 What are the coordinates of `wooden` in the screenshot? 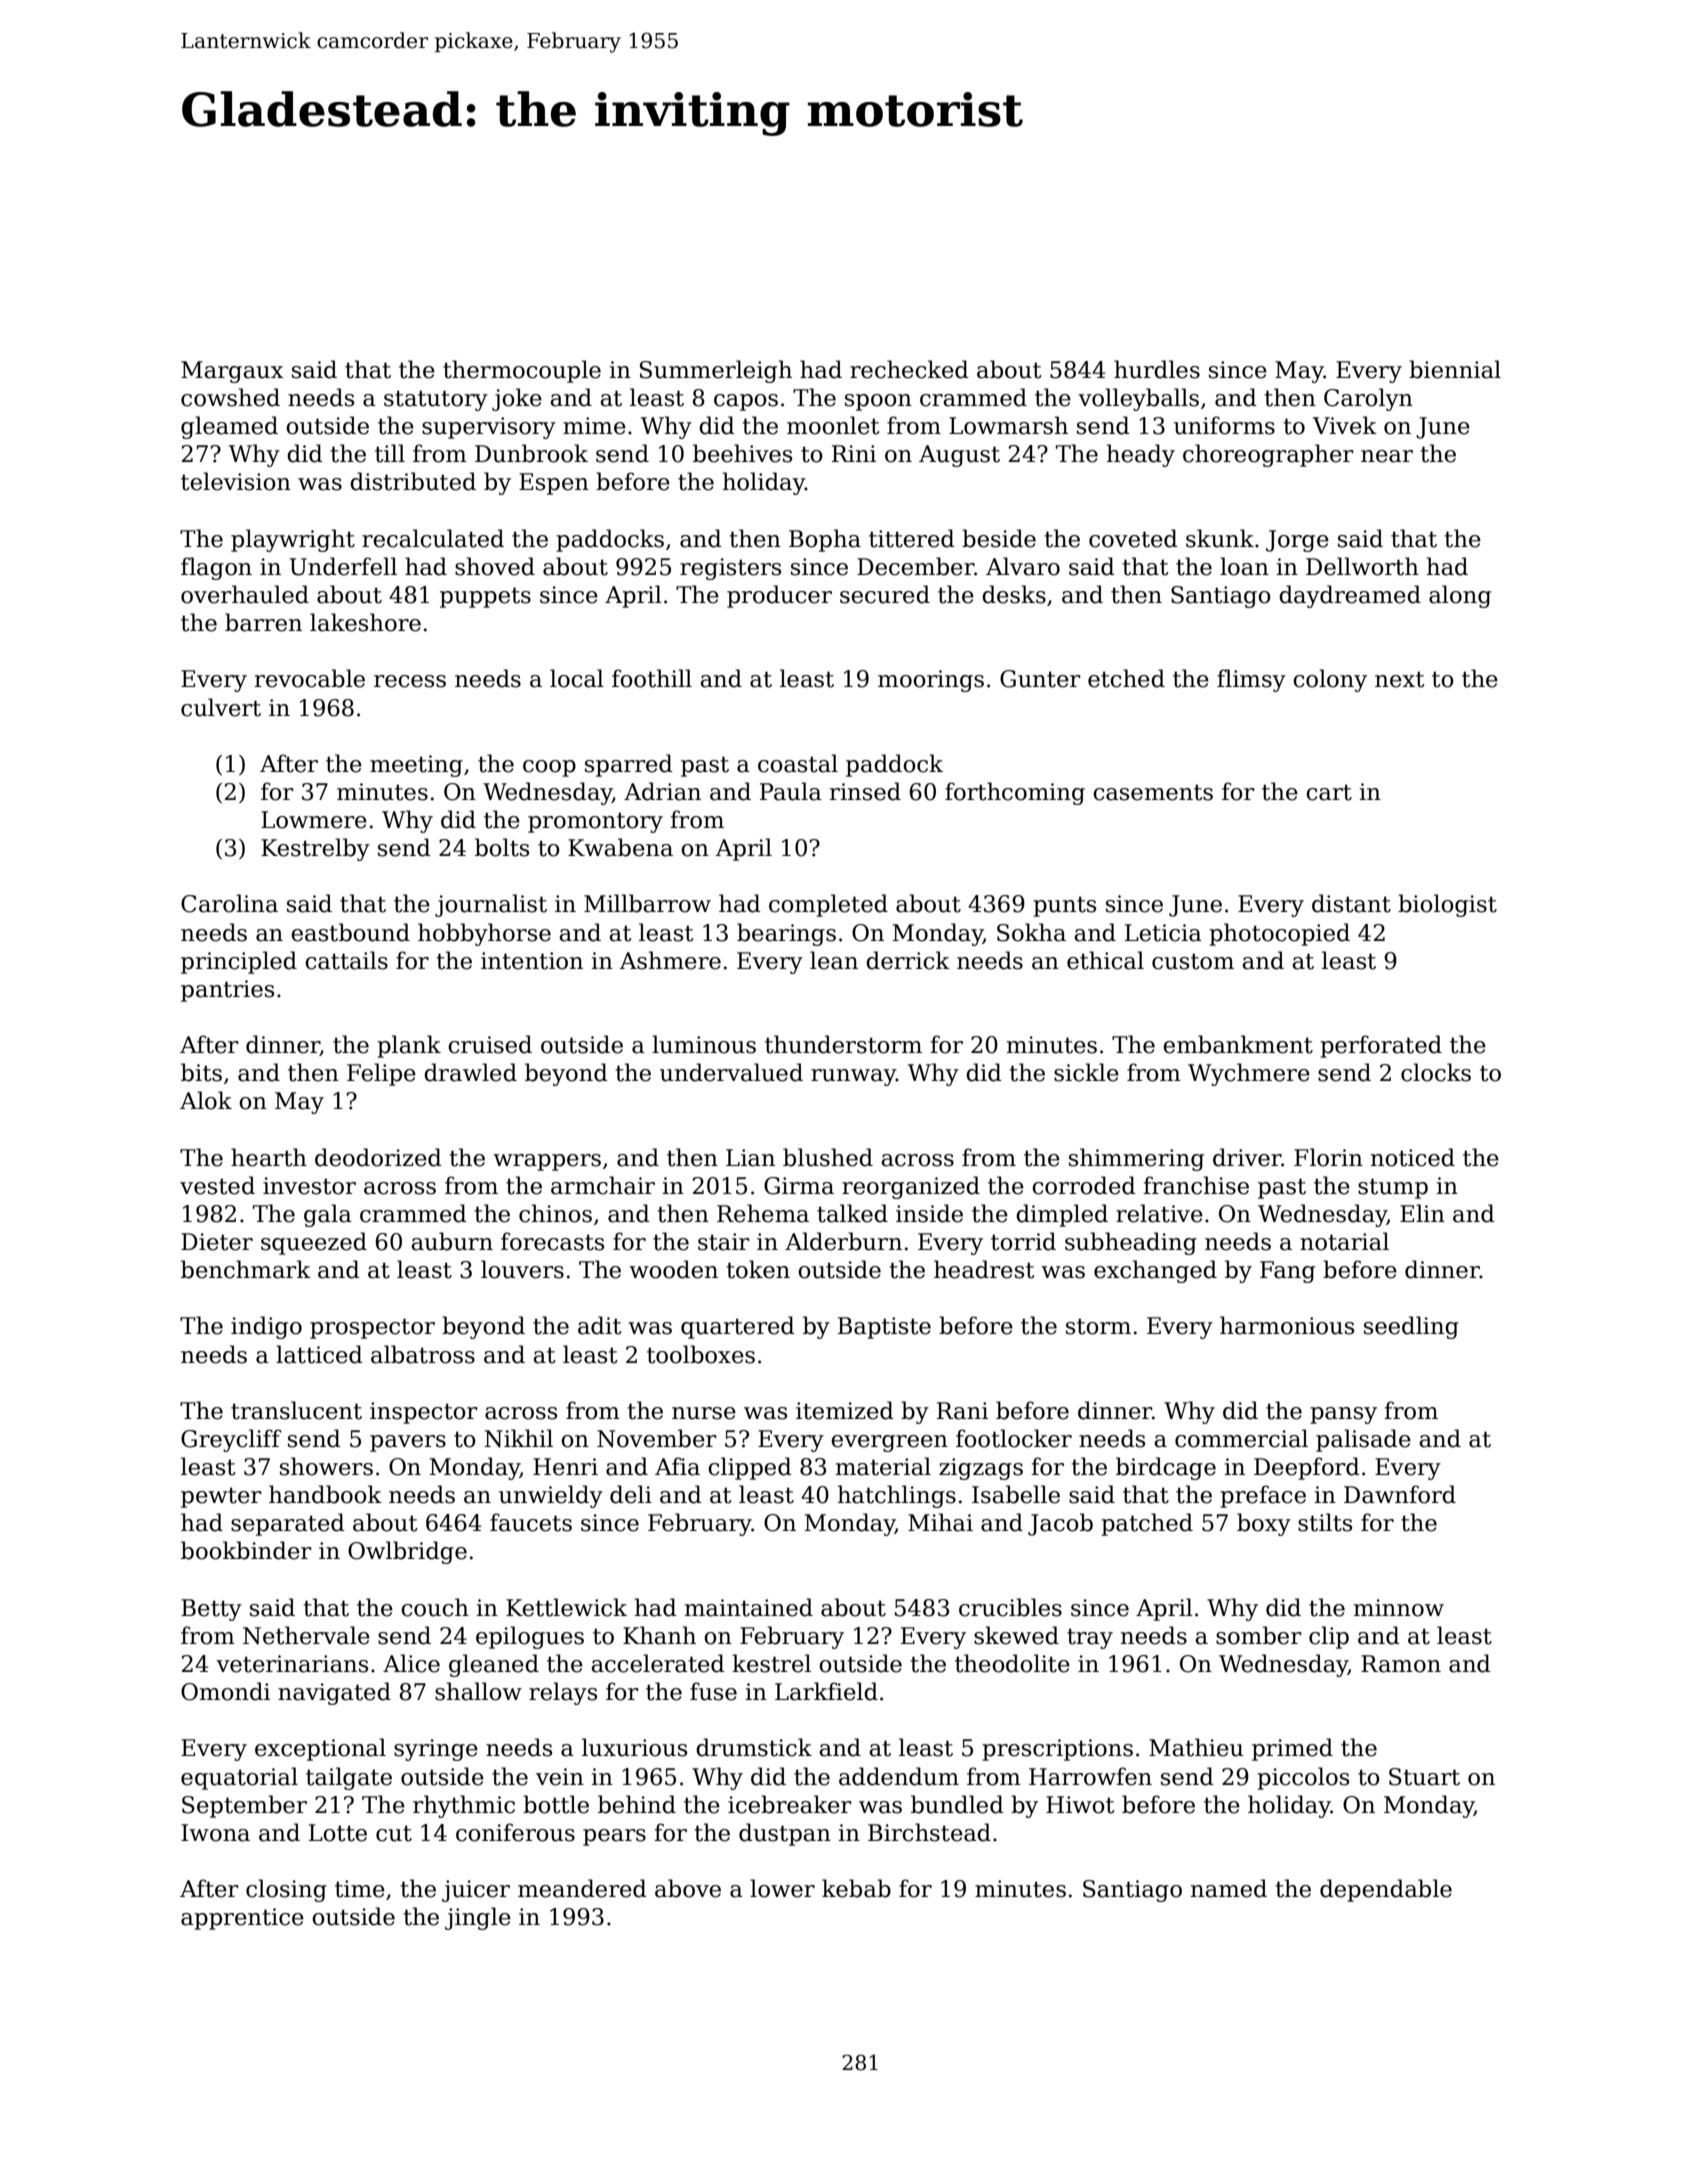 It's located at (673, 1269).
